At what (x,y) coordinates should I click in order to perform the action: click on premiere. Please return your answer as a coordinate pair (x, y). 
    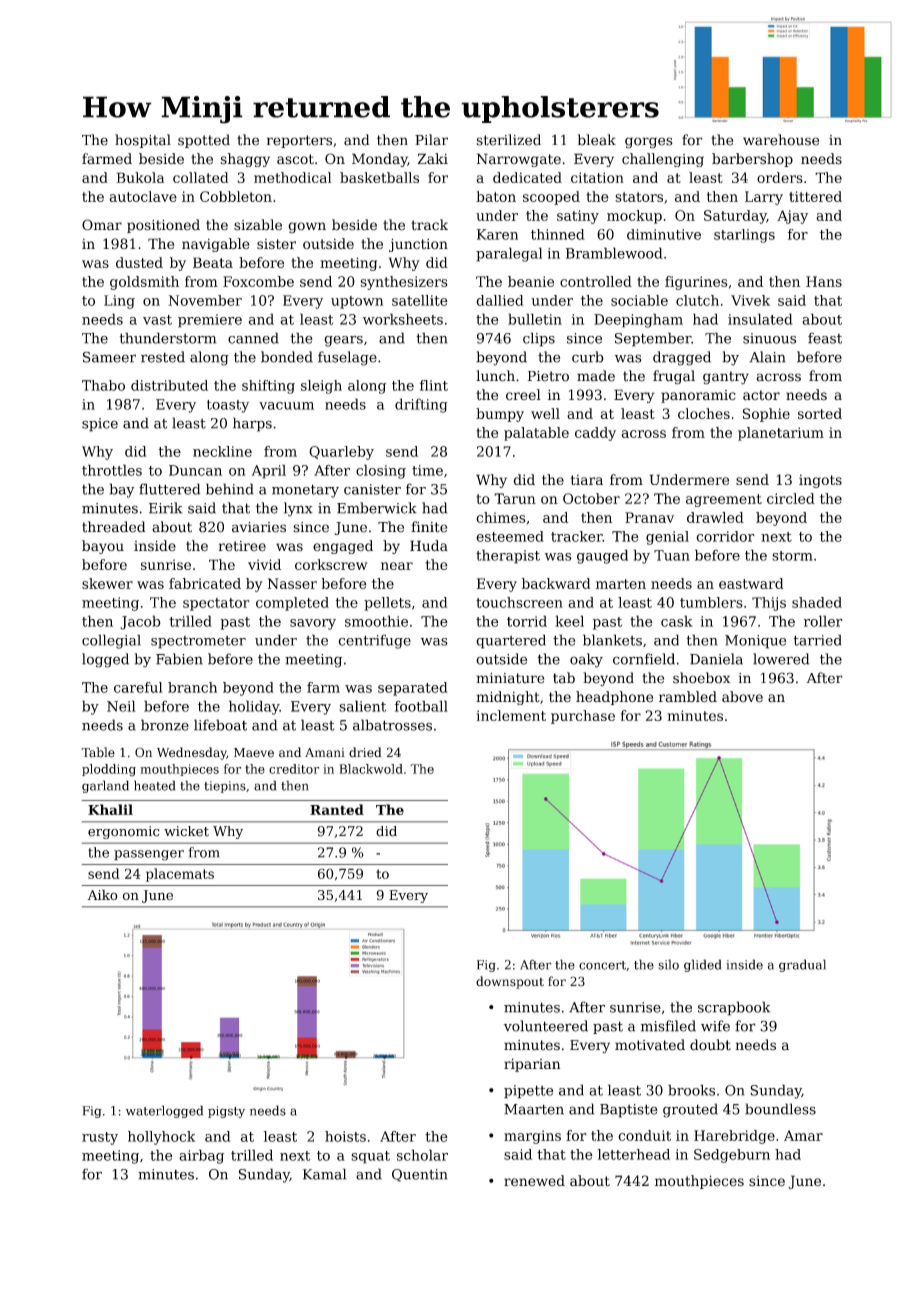
    Looking at the image, I should click on (210, 321).
